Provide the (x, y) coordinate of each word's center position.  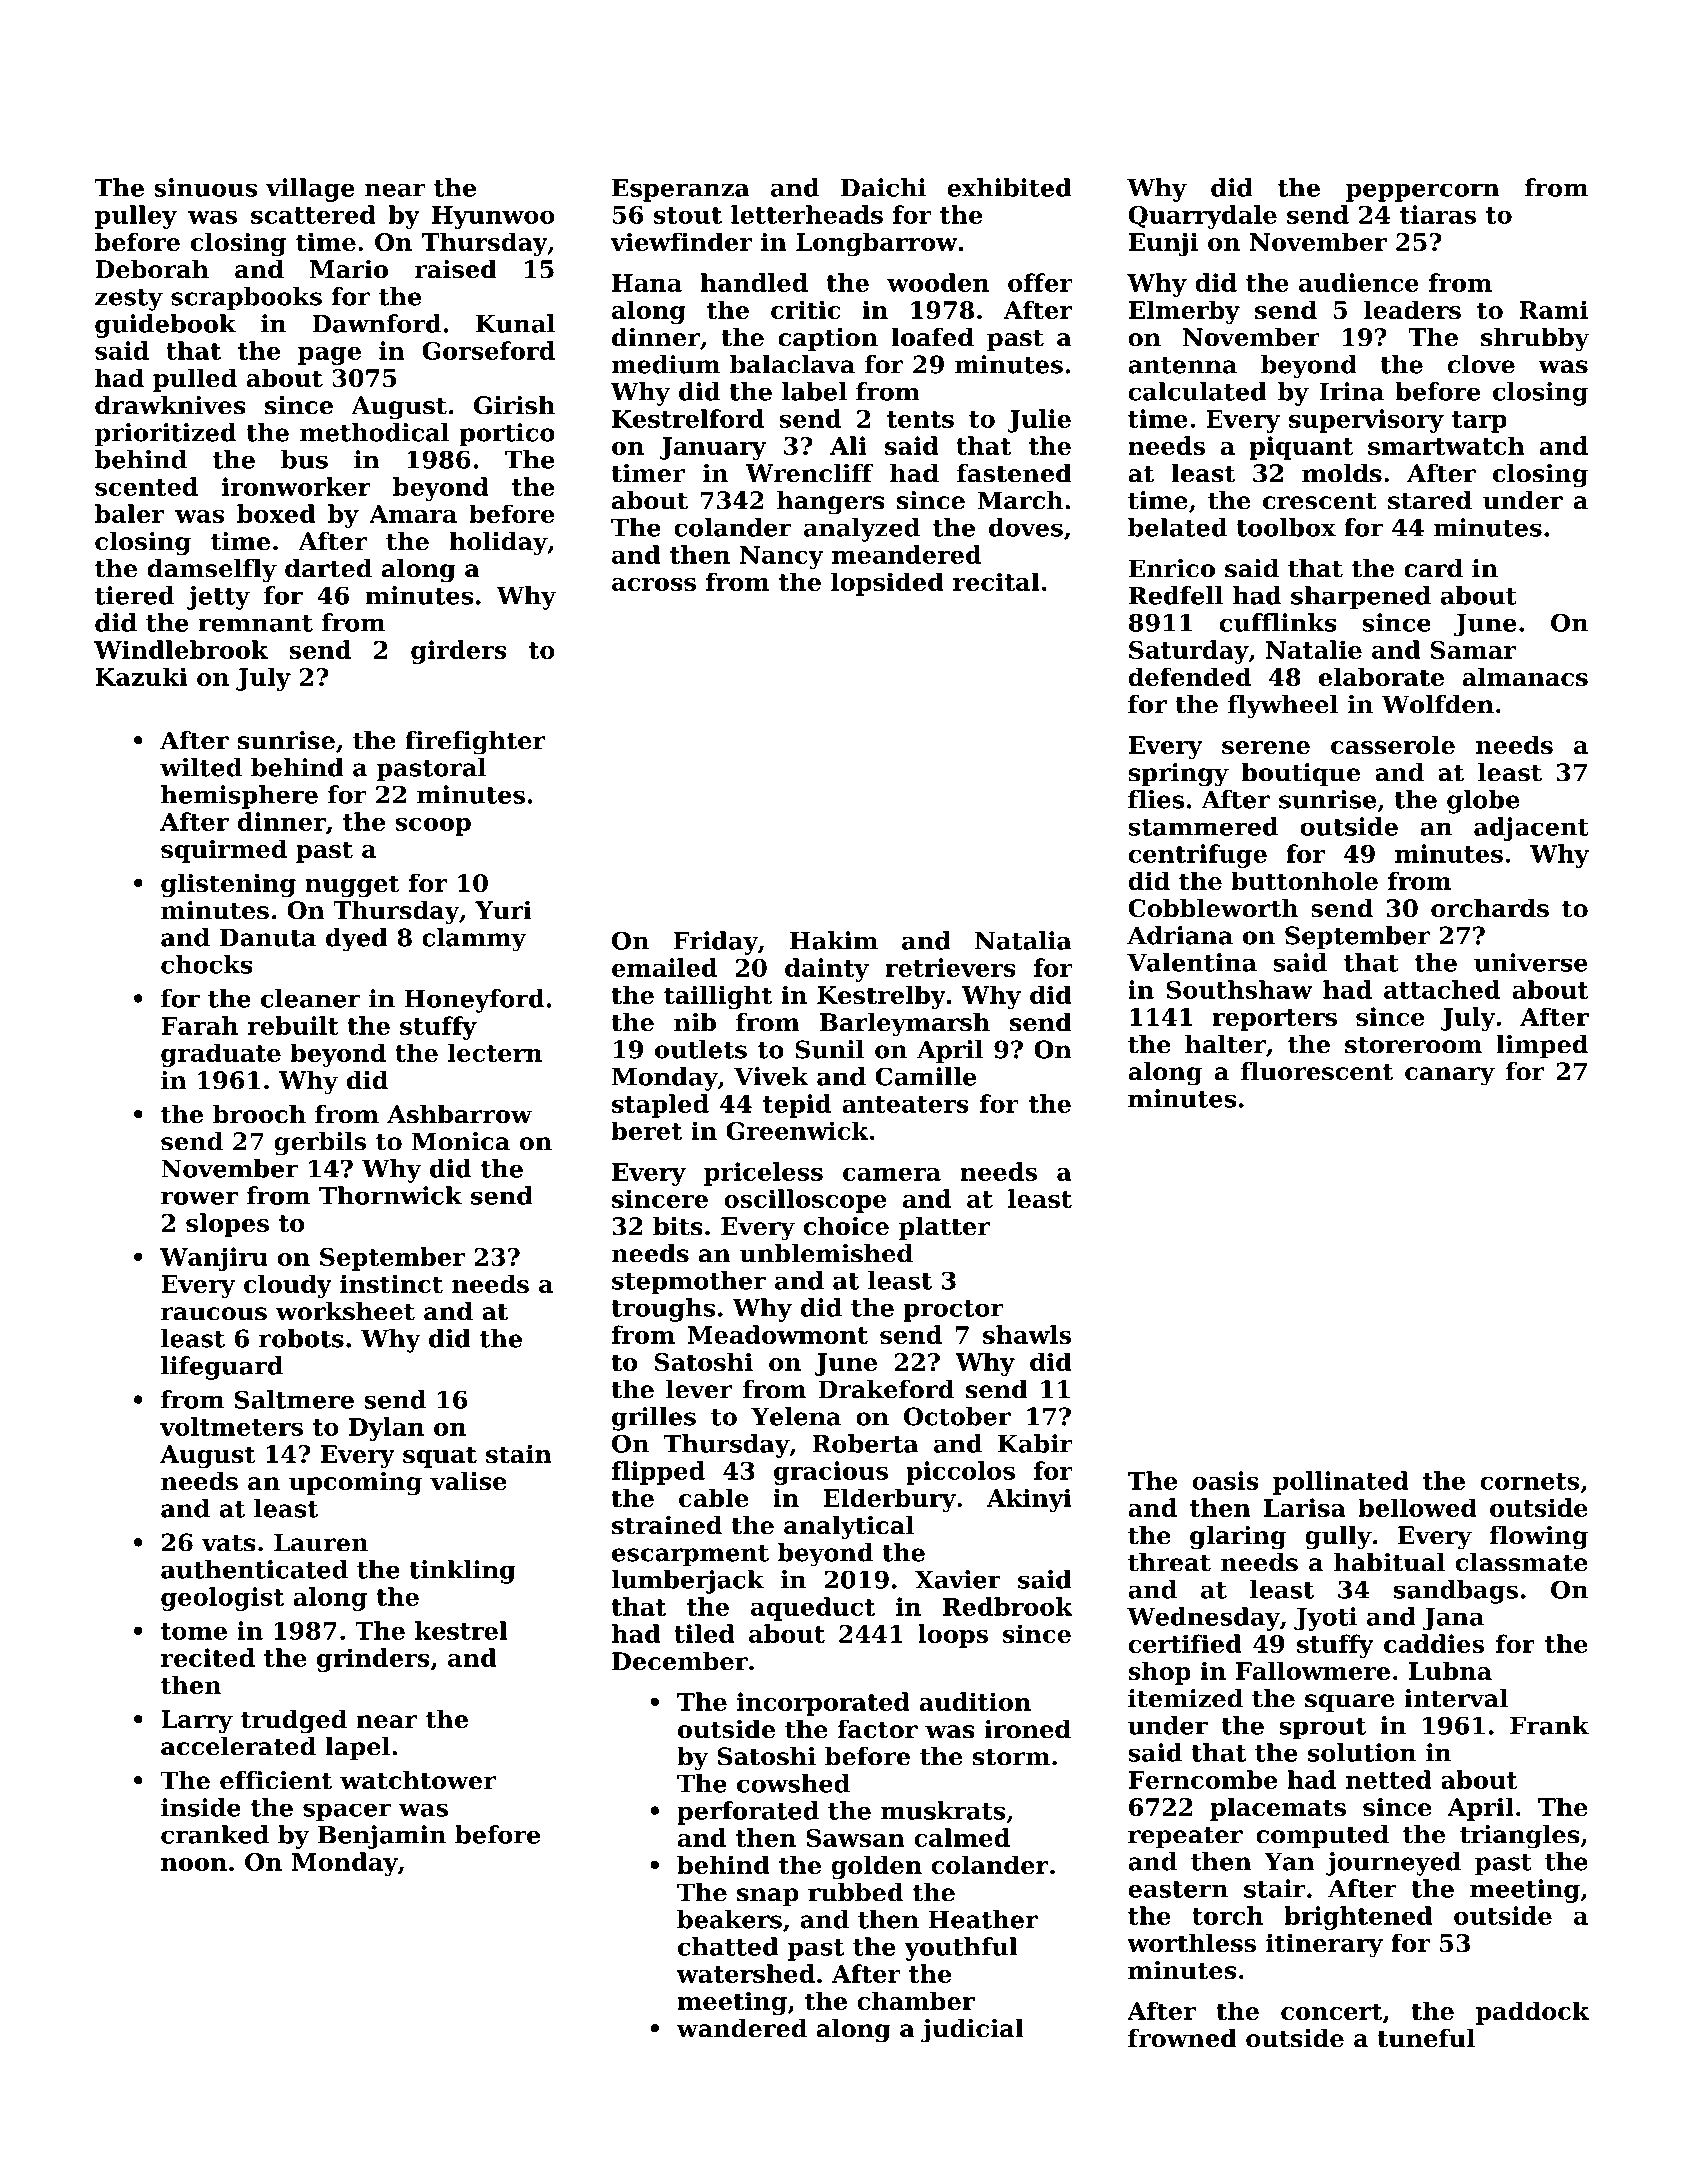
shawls (1027, 1334)
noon (194, 1864)
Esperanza (681, 190)
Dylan (386, 1429)
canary (1450, 1076)
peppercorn (1423, 192)
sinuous (205, 187)
